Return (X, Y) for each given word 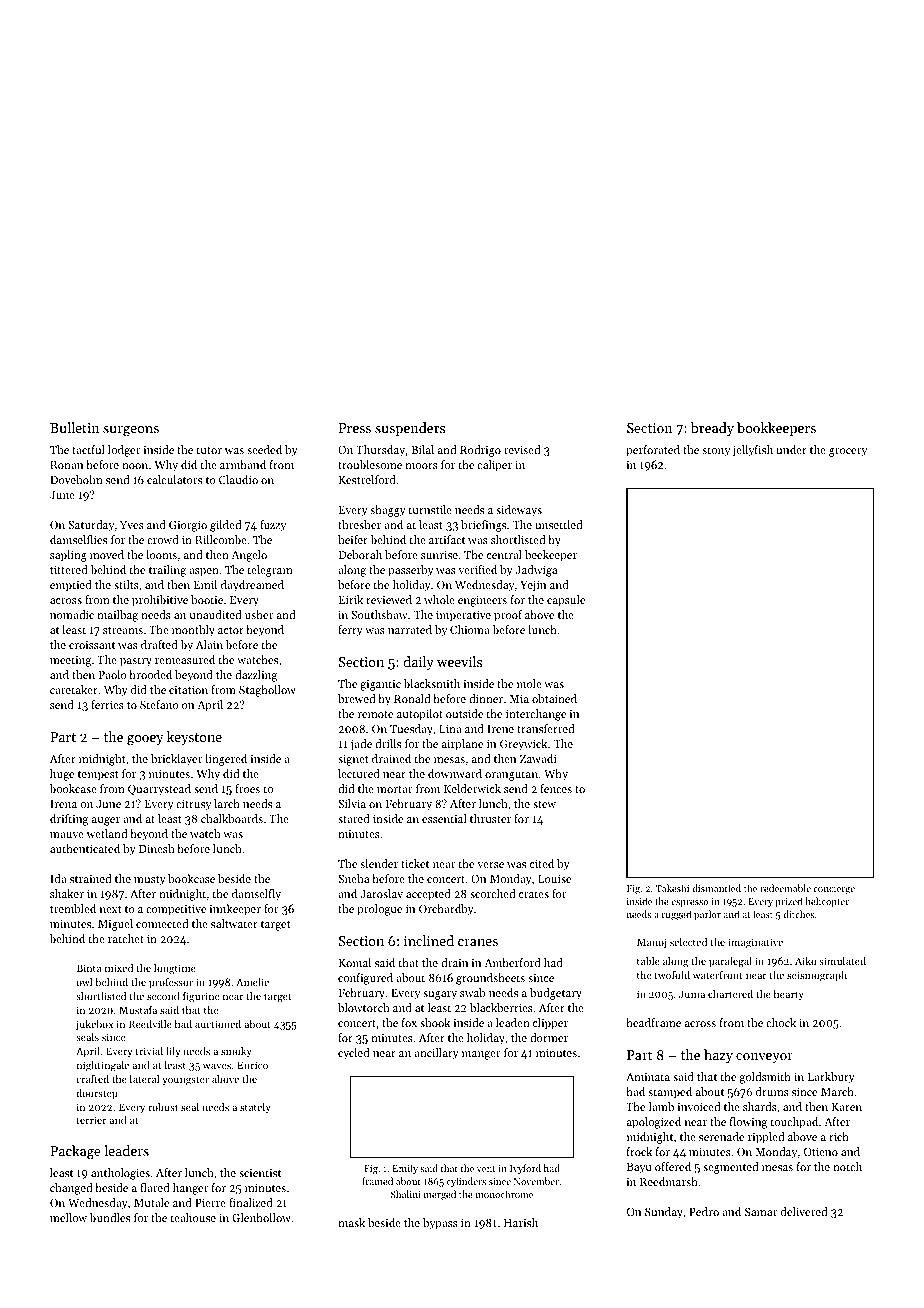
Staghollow (267, 691)
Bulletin (74, 427)
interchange (536, 715)
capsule (566, 601)
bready (712, 429)
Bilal (422, 449)
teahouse (193, 1217)
